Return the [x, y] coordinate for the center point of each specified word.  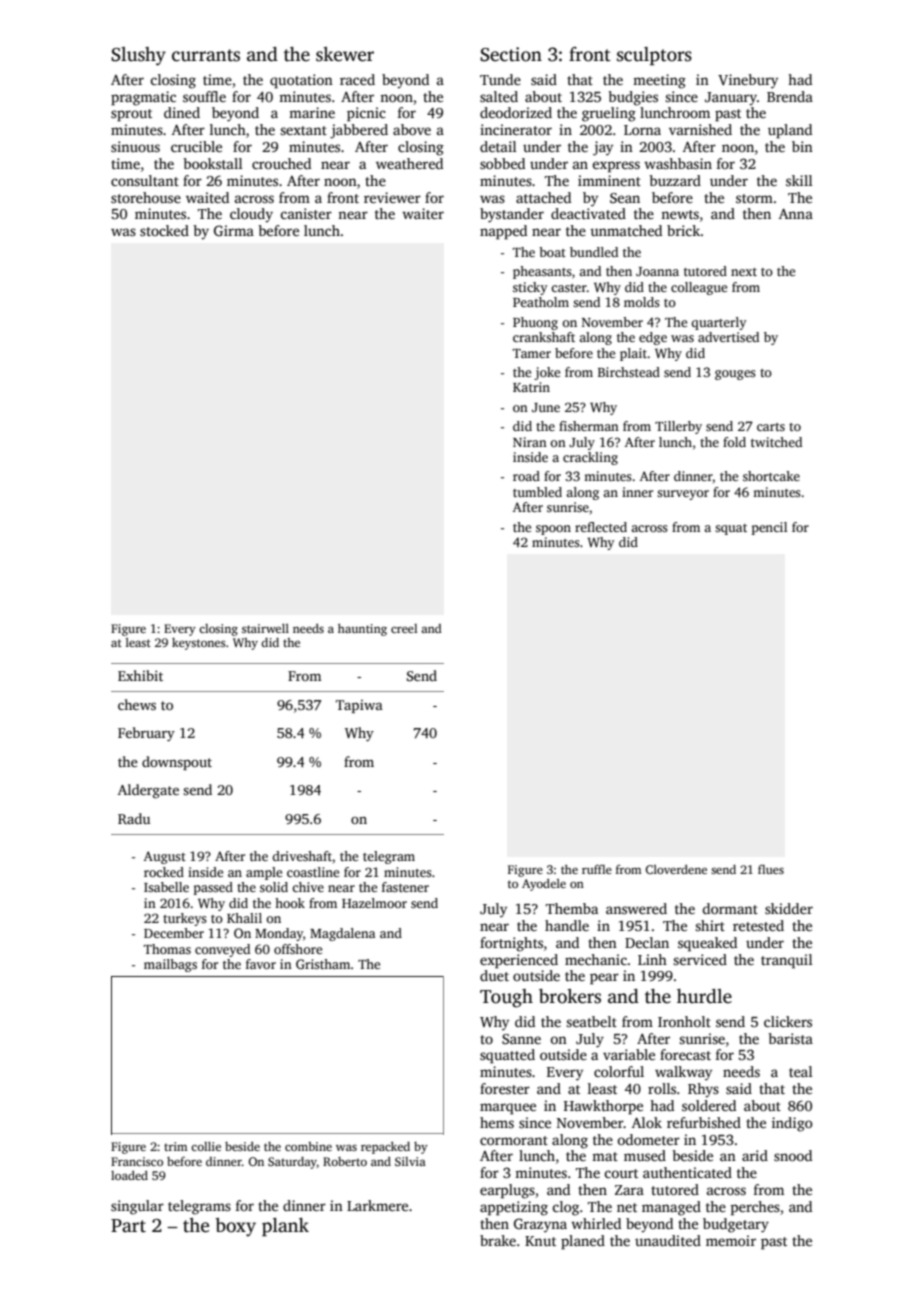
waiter [423, 213]
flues [771, 869]
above [412, 129]
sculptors [654, 56]
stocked [164, 230]
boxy [235, 1227]
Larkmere [377, 1205]
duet [494, 975]
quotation [301, 81]
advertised [728, 337]
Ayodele [544, 884]
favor [261, 964]
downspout [177, 763]
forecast [685, 1054]
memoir [731, 1240]
